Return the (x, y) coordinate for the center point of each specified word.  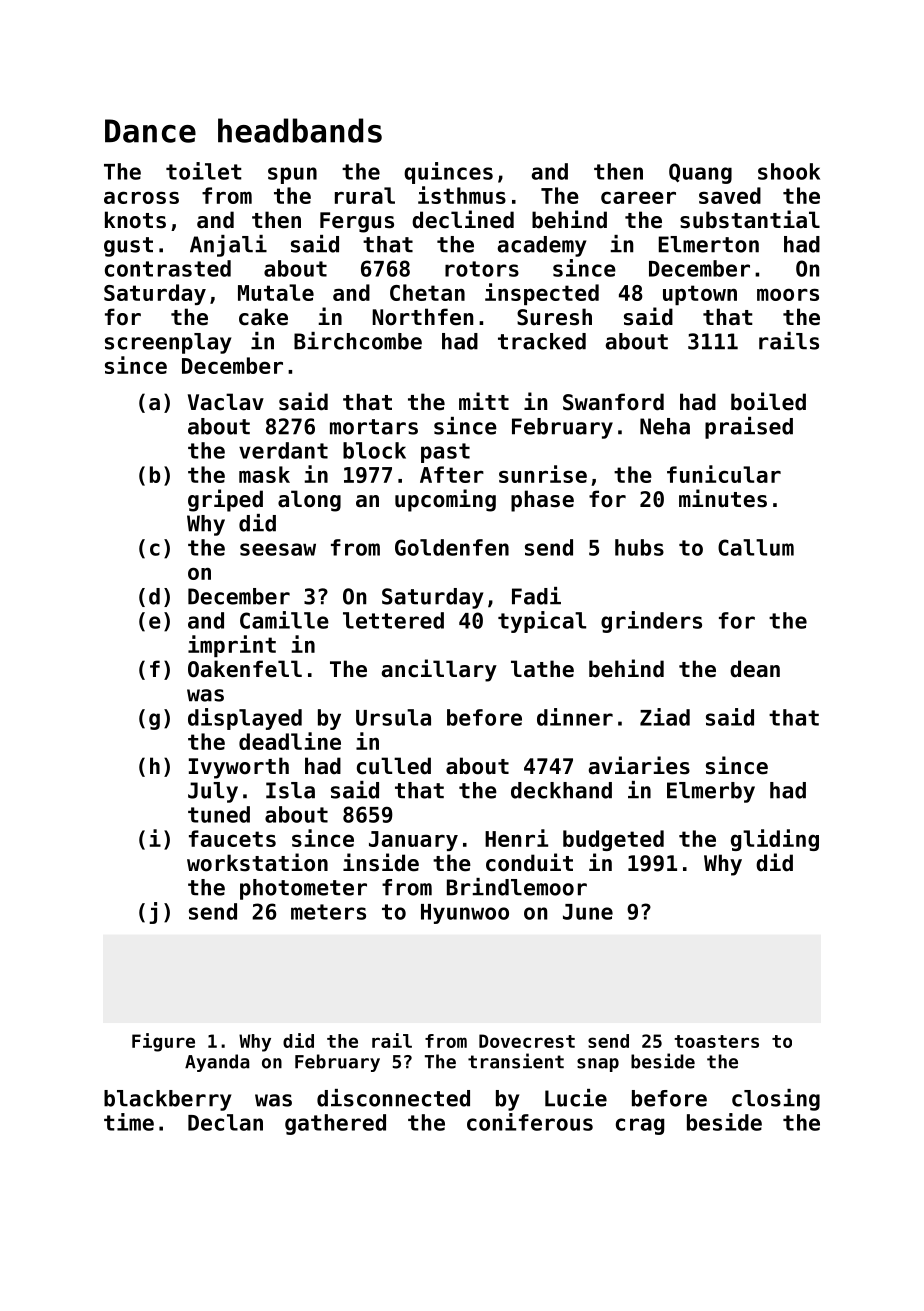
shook (789, 171)
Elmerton (709, 244)
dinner (575, 717)
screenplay (168, 343)
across (141, 197)
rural (365, 195)
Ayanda (217, 1063)
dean (755, 669)
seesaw (278, 549)
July (213, 792)
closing (776, 1100)
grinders (651, 622)
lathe (542, 669)
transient (516, 1061)
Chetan (427, 292)
